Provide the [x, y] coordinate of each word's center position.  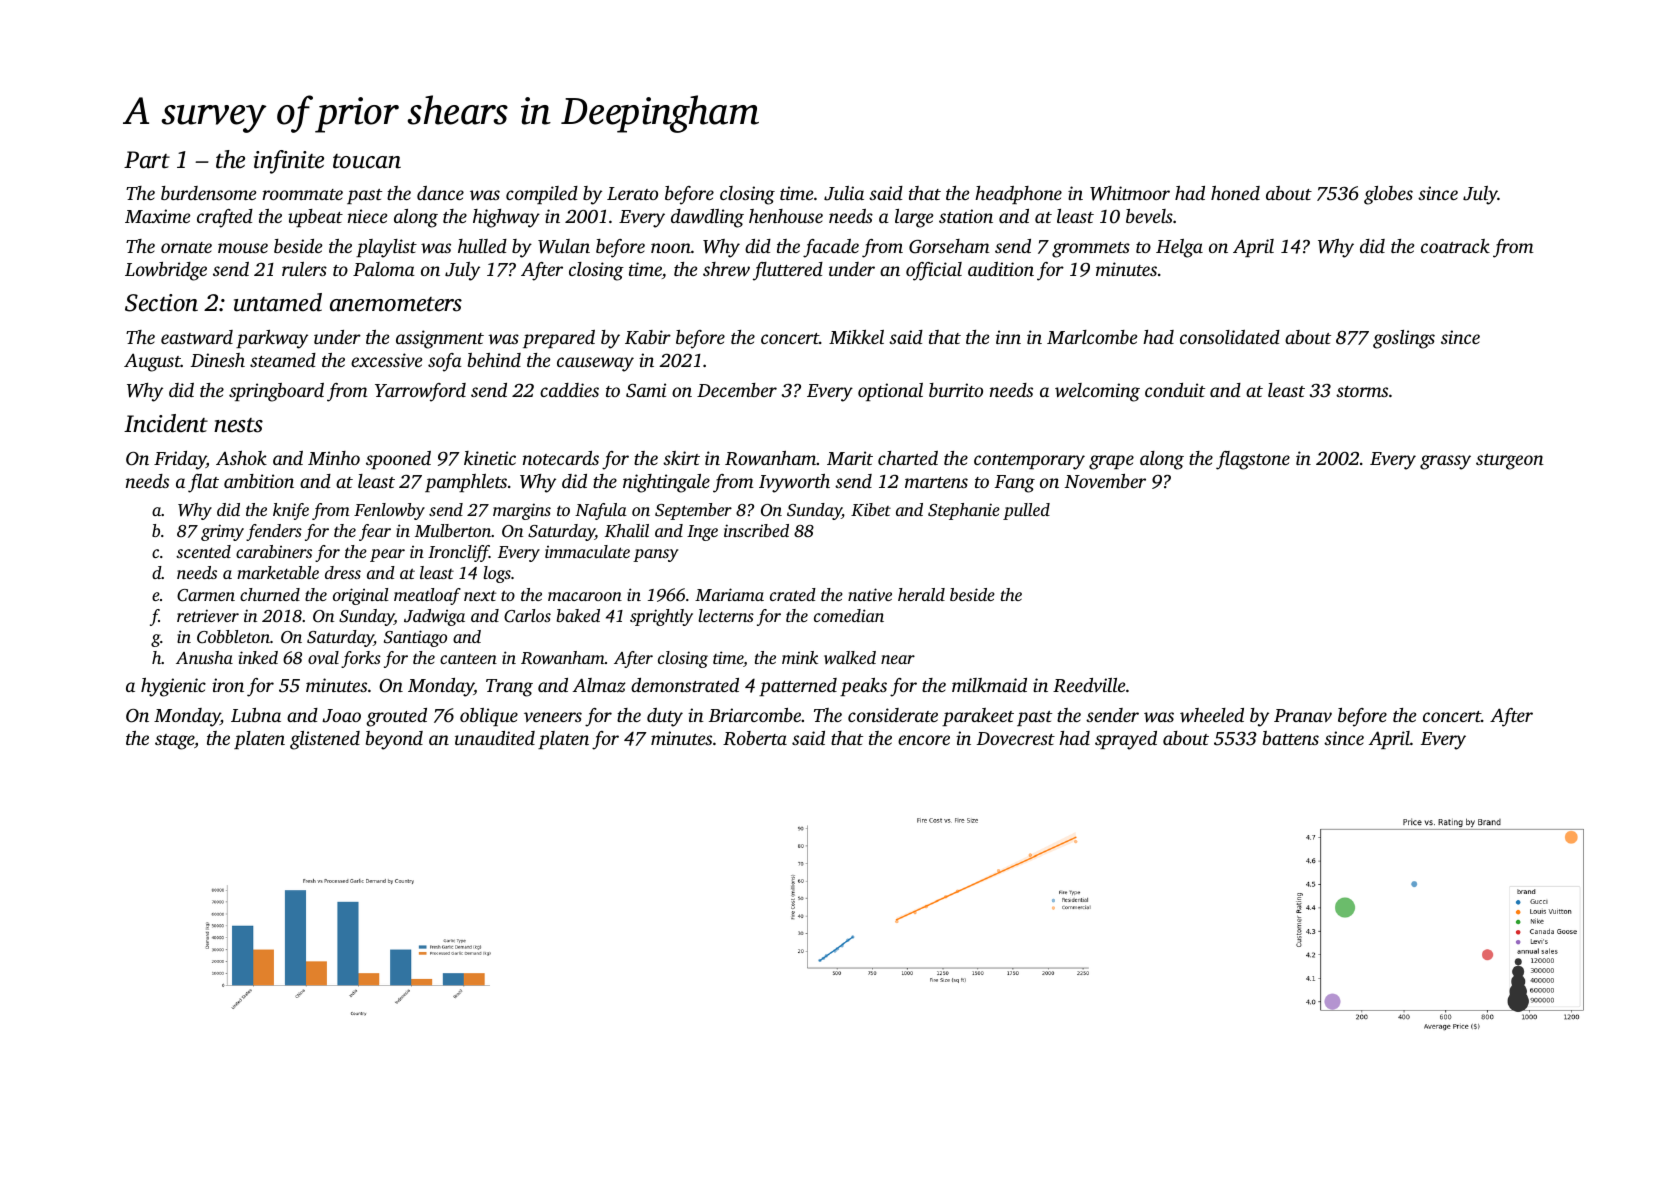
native [870, 594]
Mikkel [856, 337]
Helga [1179, 248]
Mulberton [453, 530]
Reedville [1089, 685]
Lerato [632, 193]
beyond [394, 740]
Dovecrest [1016, 738]
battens [1290, 738]
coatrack [1455, 246]
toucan [367, 161]
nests [238, 425]
